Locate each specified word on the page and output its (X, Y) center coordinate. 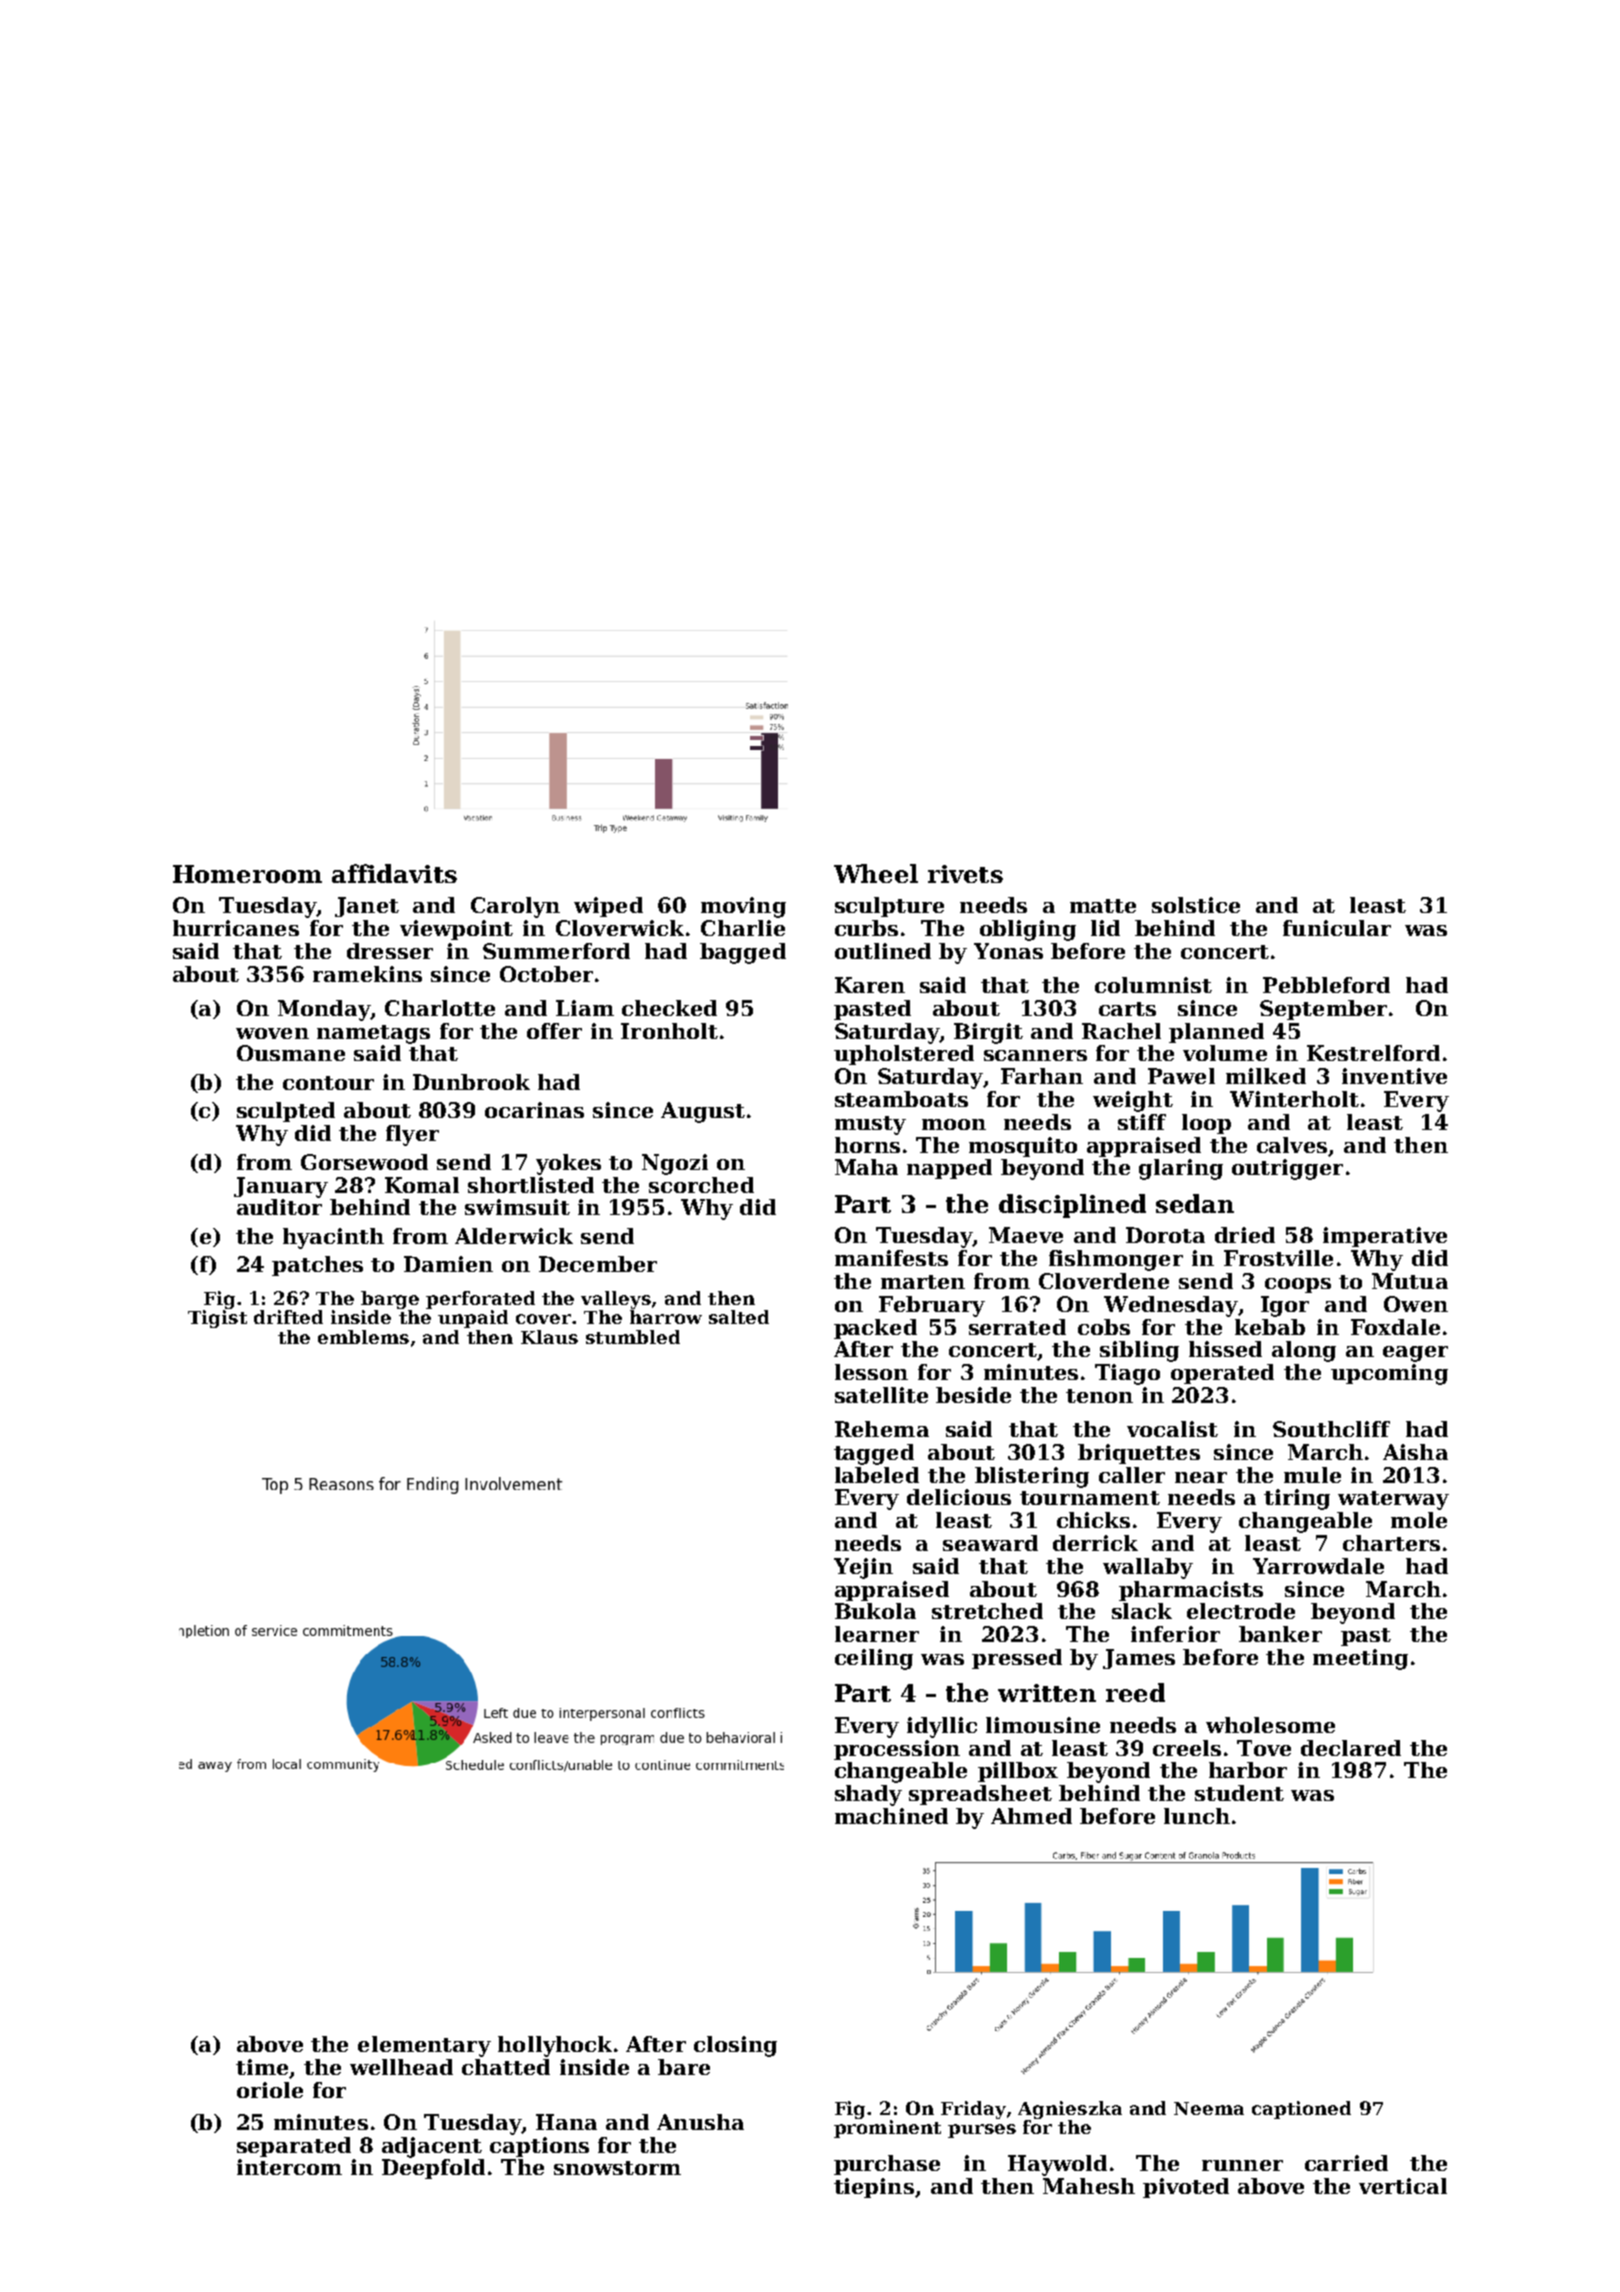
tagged (874, 1454)
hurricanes (236, 928)
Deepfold (433, 2169)
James (1139, 1659)
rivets (965, 874)
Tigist (217, 1319)
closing (735, 2046)
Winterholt (1294, 1099)
